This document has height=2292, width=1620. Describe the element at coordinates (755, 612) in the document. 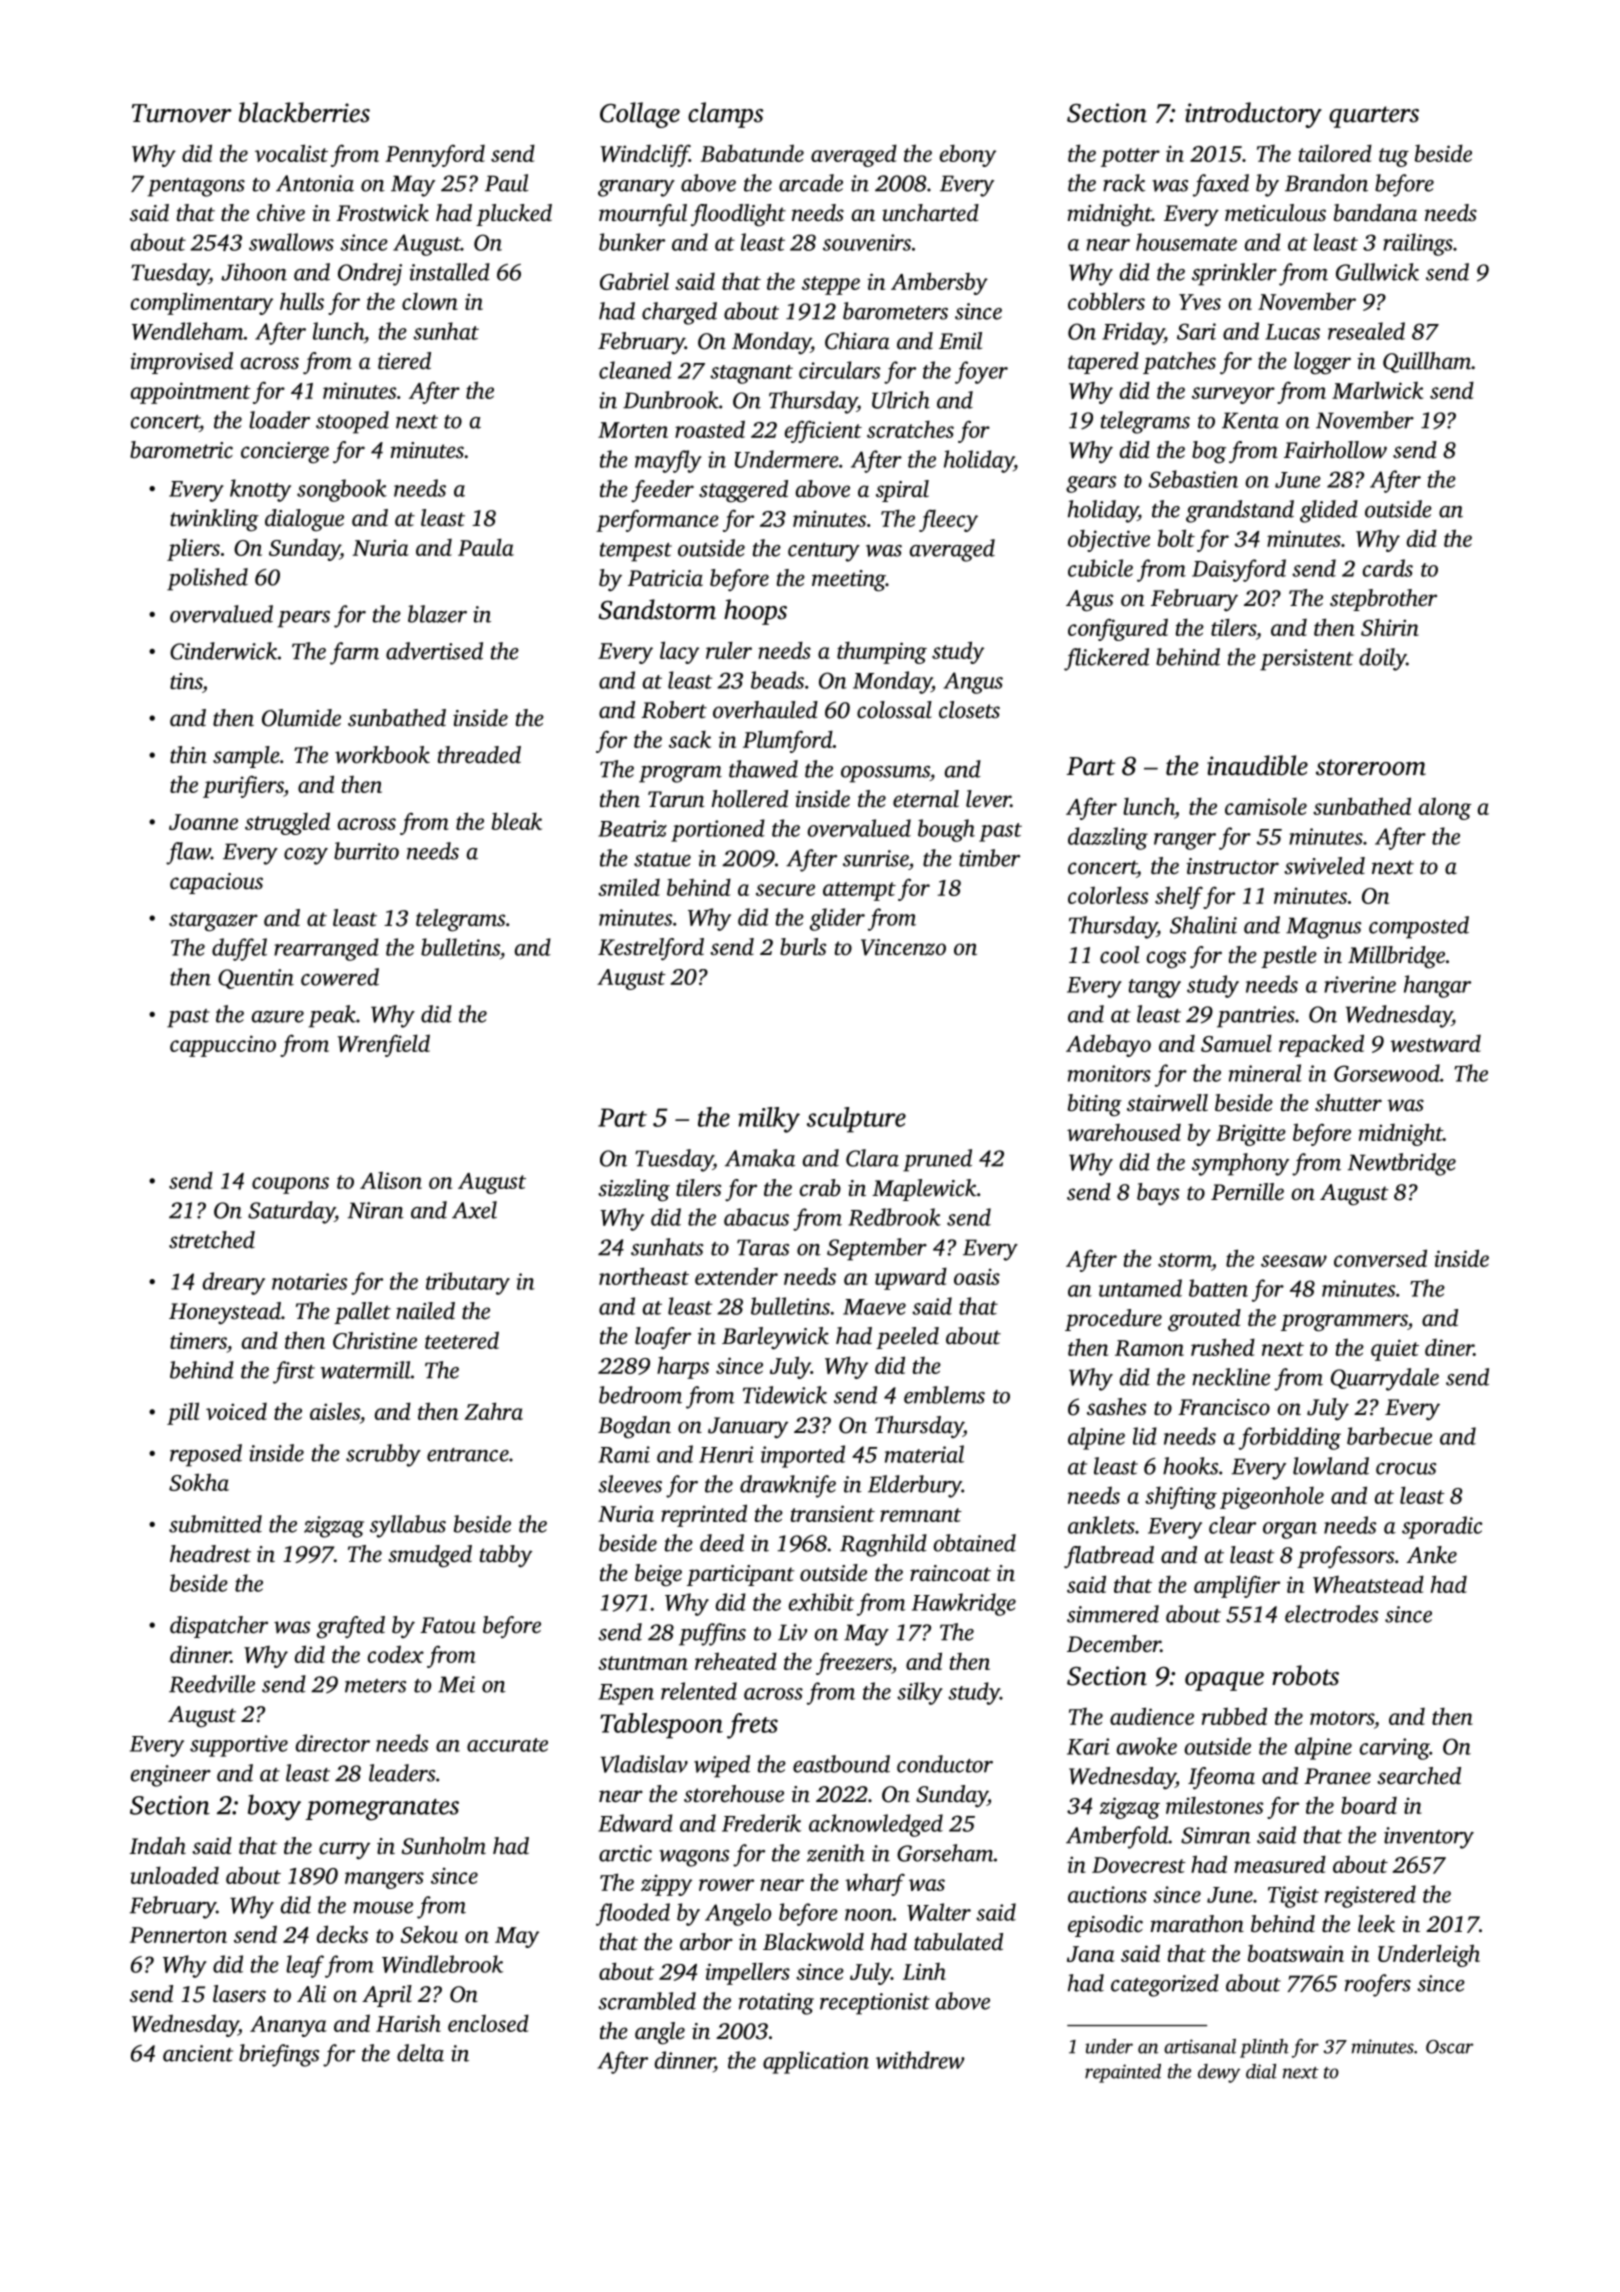

I see `hoops` at that location.
